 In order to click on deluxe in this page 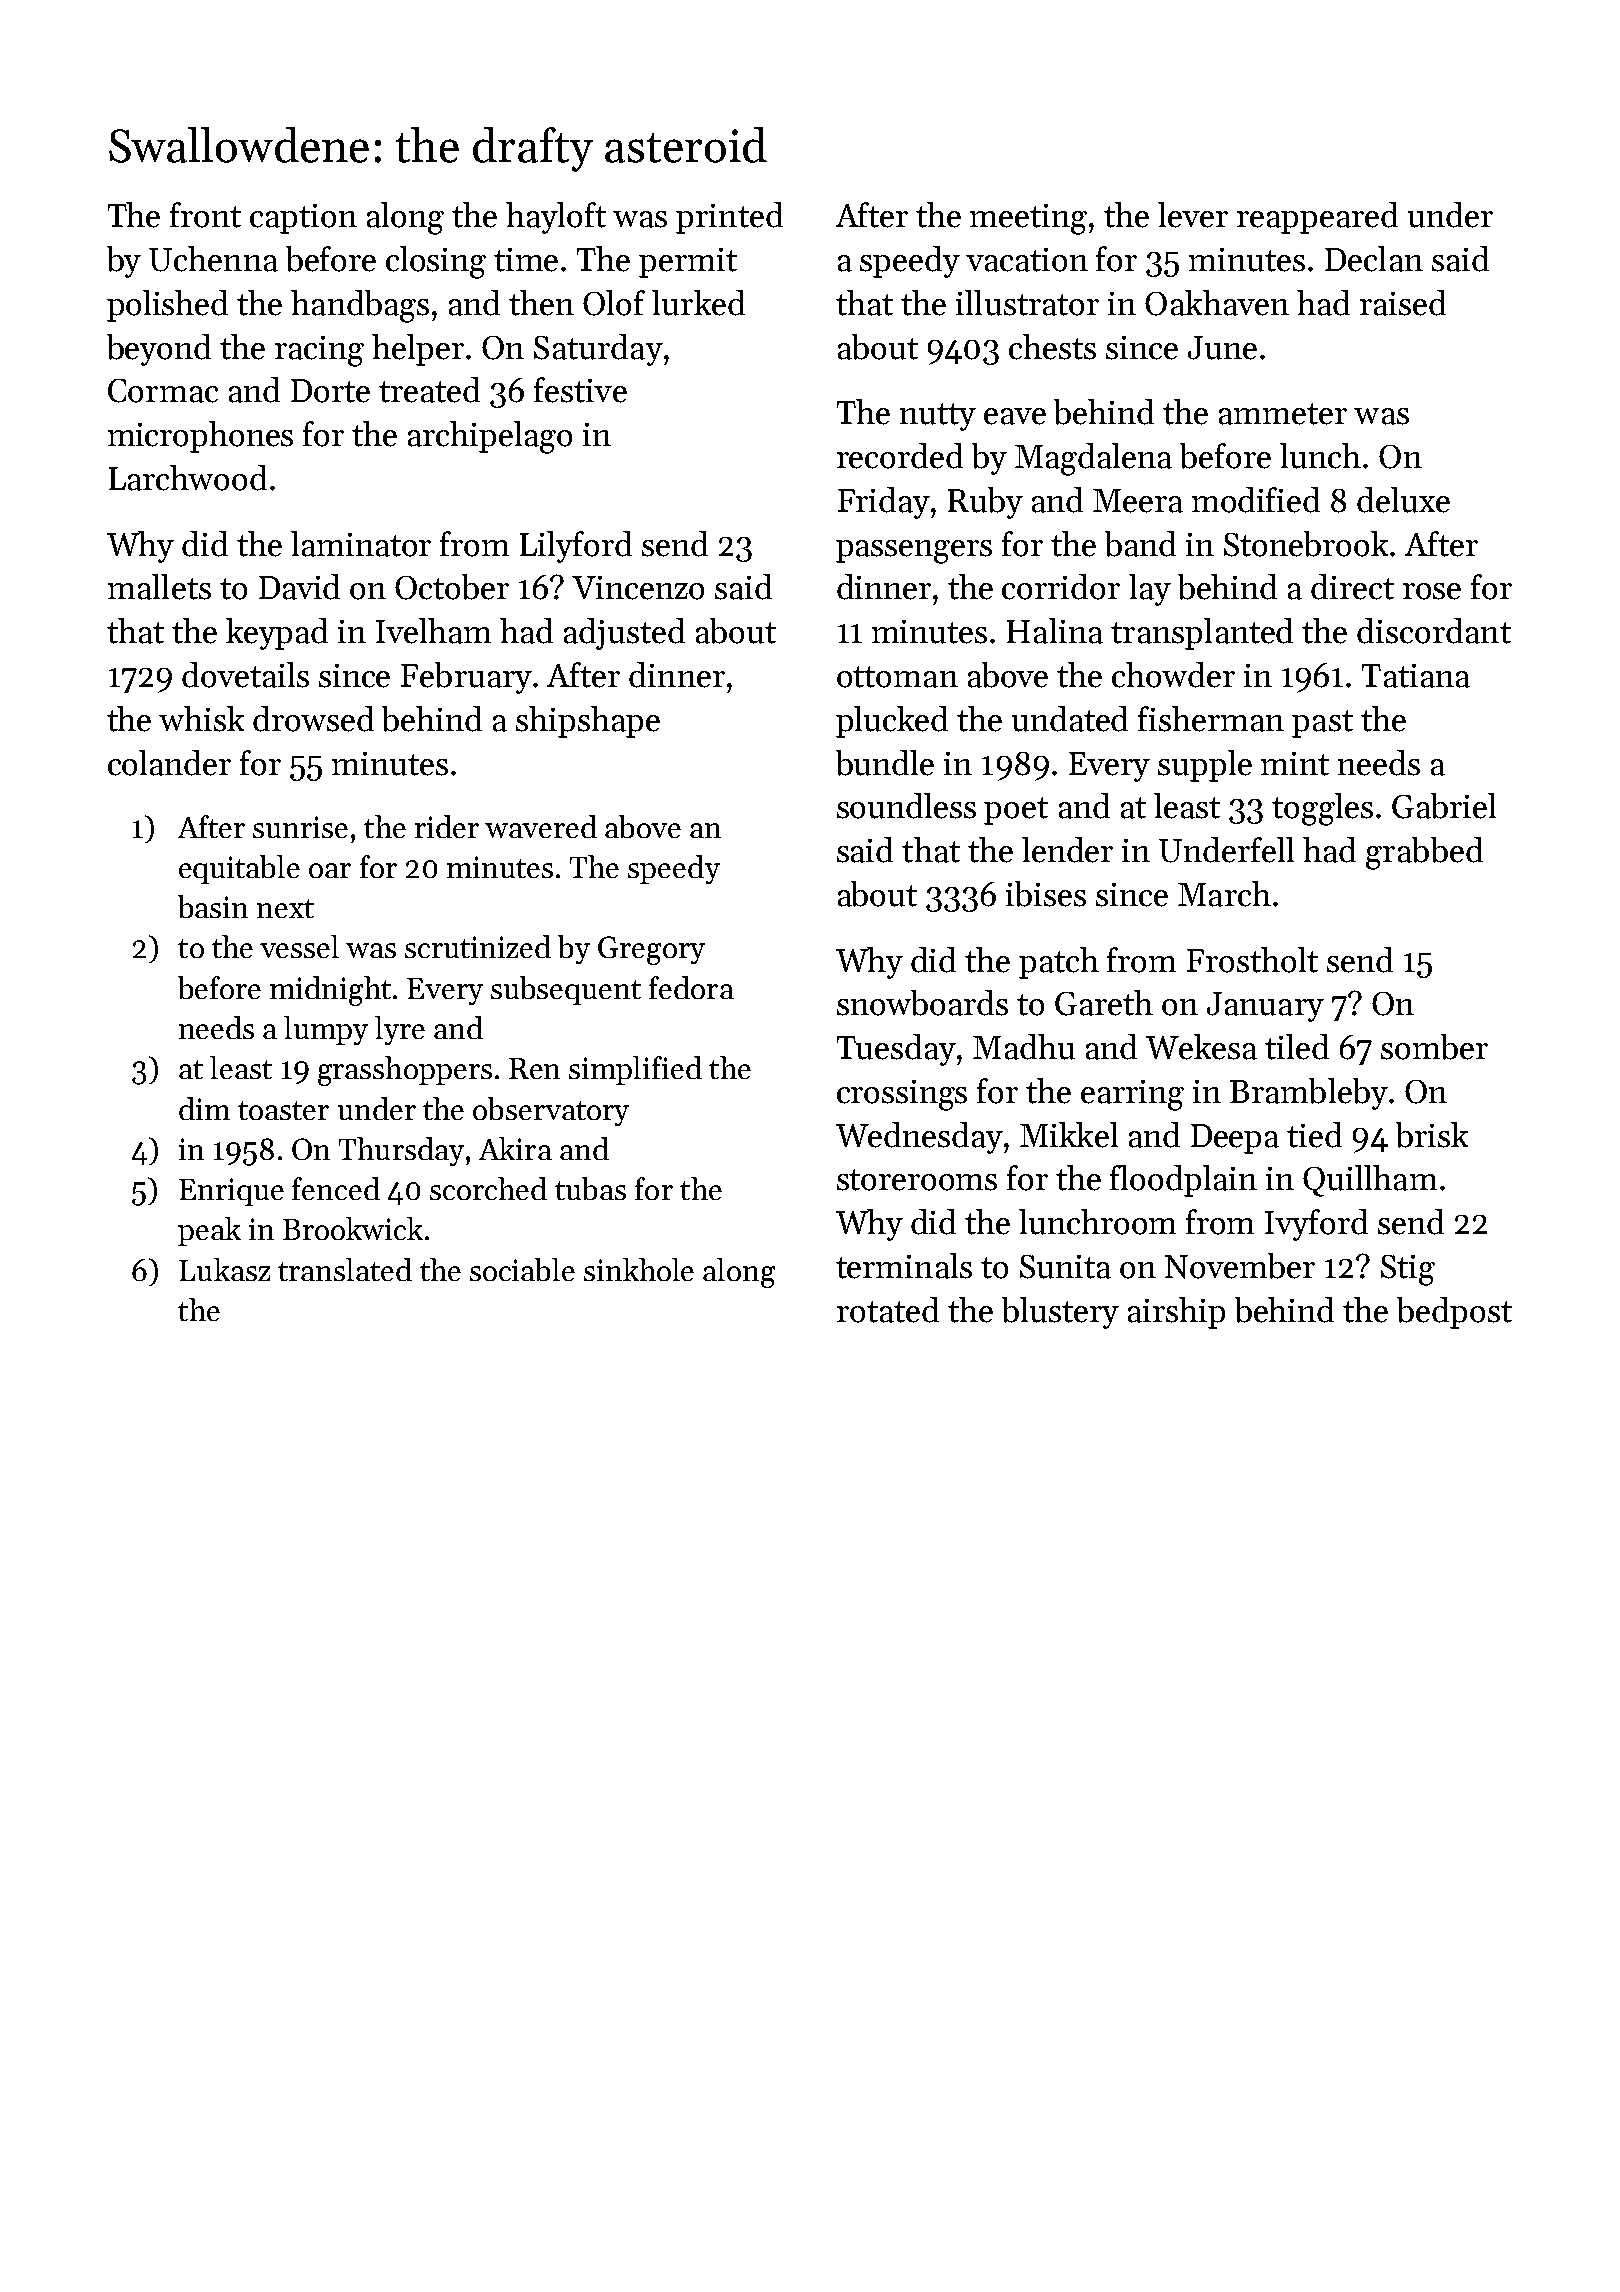, I will do `click(1403, 500)`.
